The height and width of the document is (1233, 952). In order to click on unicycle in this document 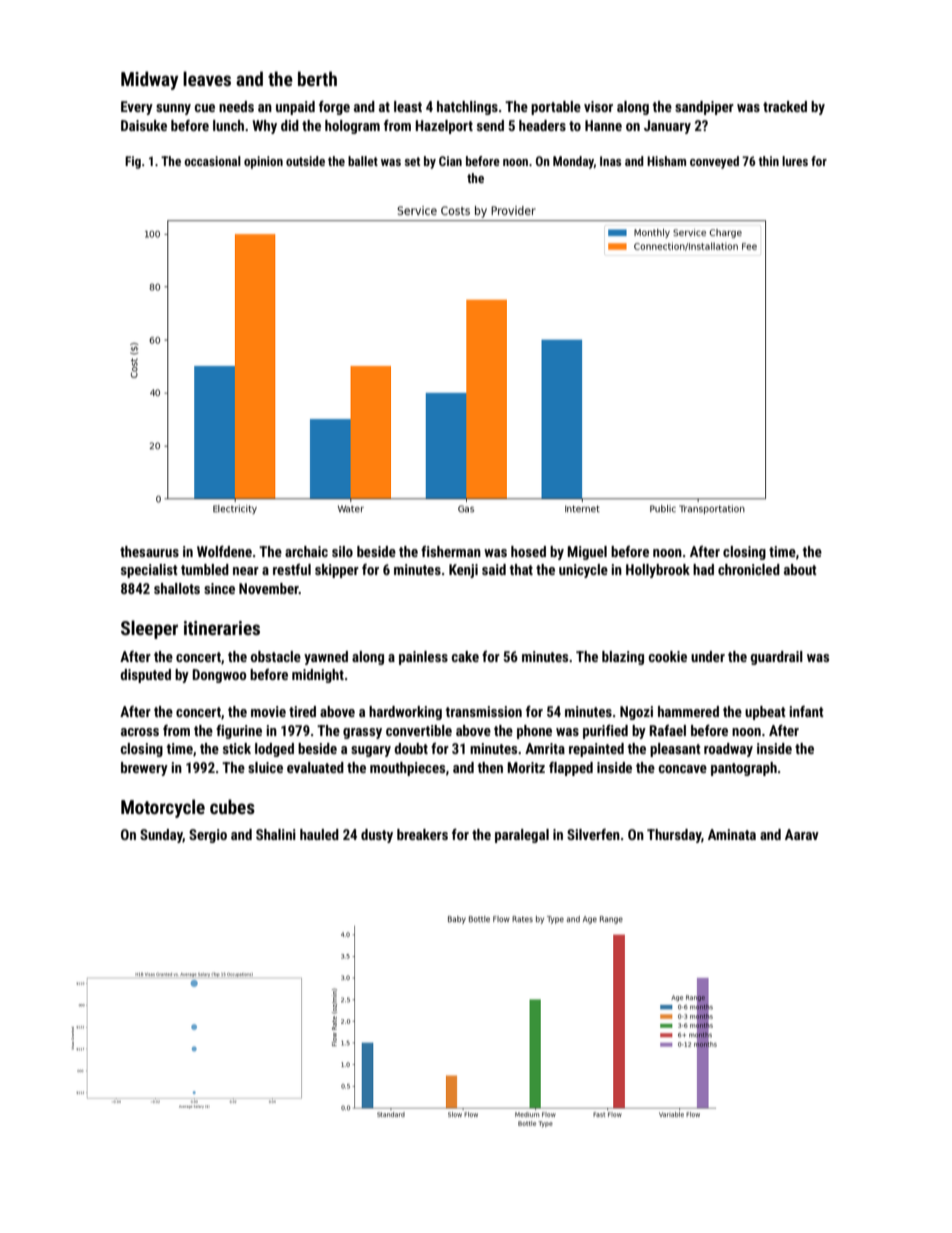, I will do `click(583, 571)`.
